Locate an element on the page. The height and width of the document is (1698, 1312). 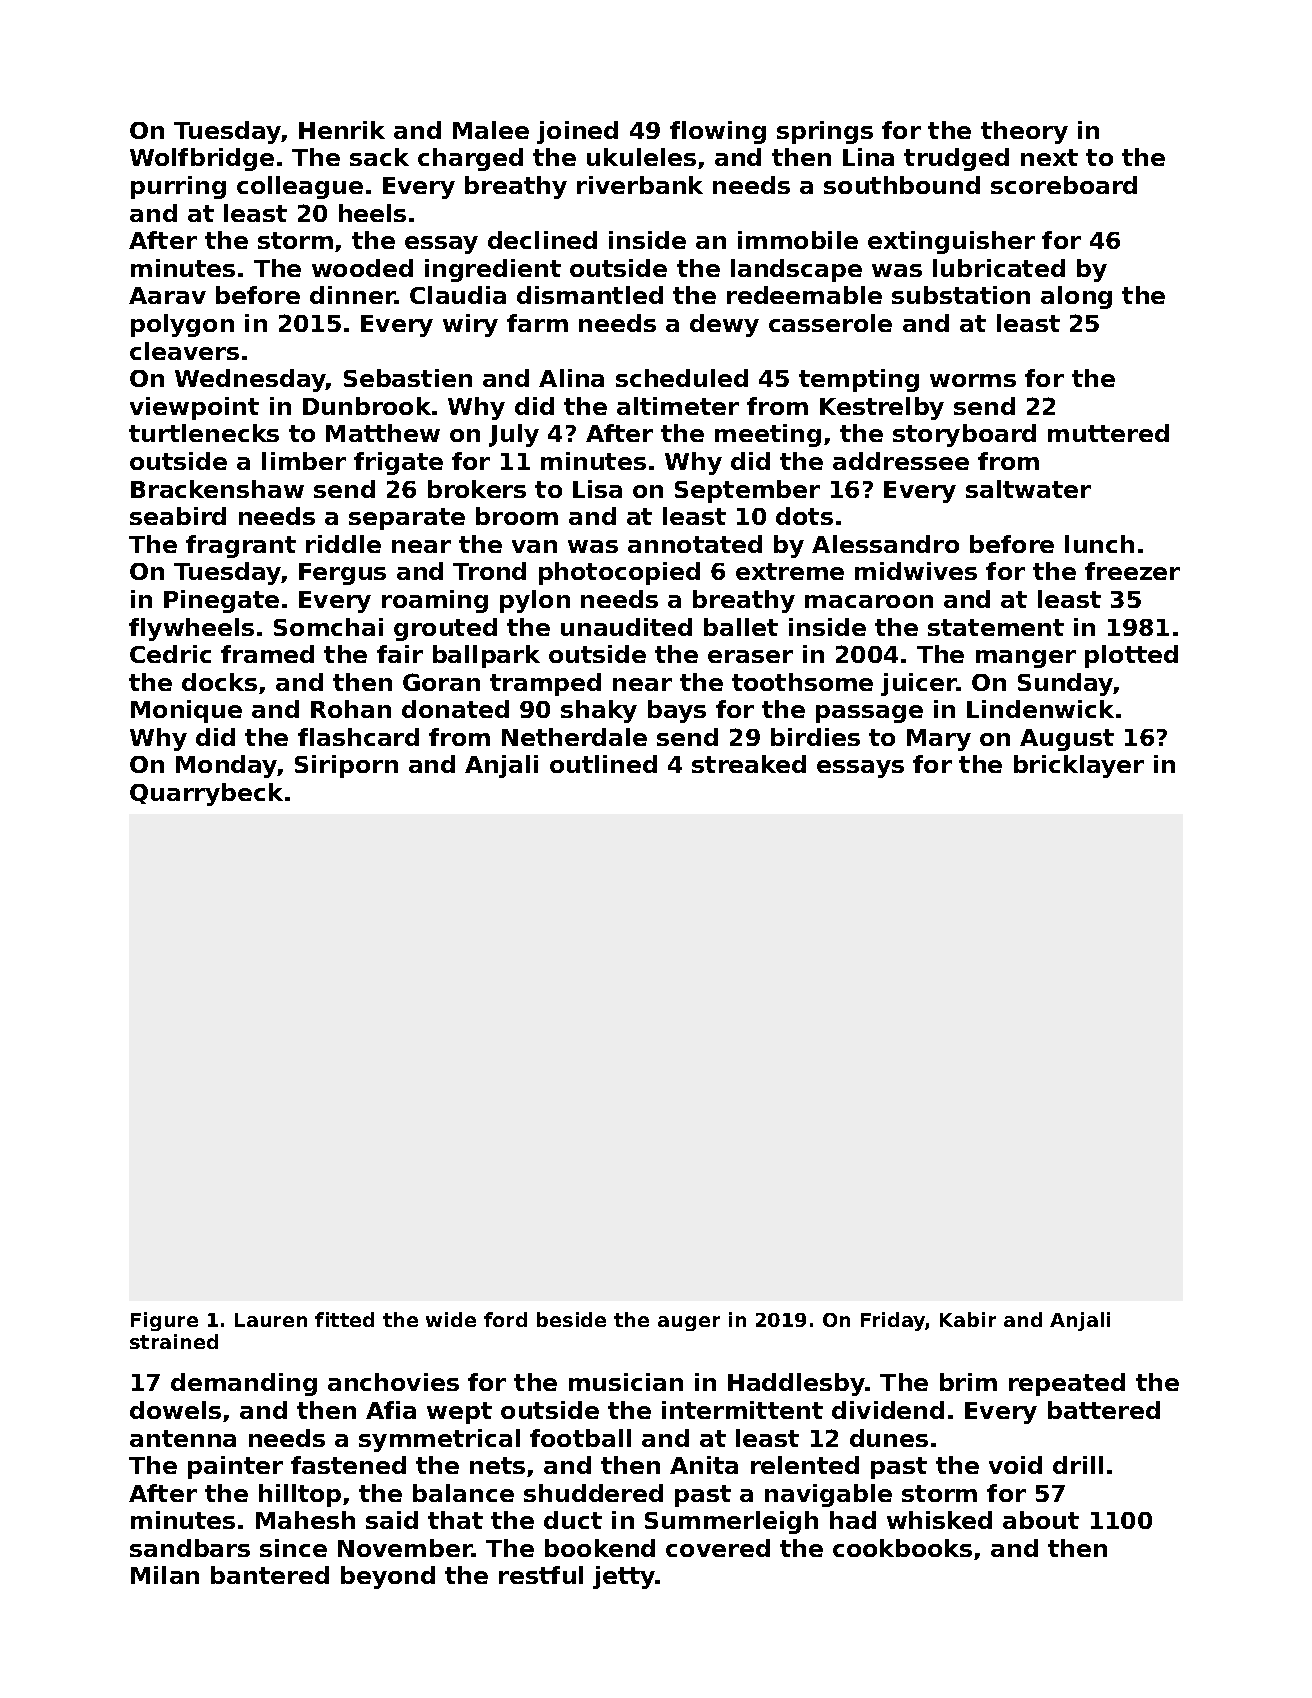
bricklayer is located at coordinates (1079, 766).
